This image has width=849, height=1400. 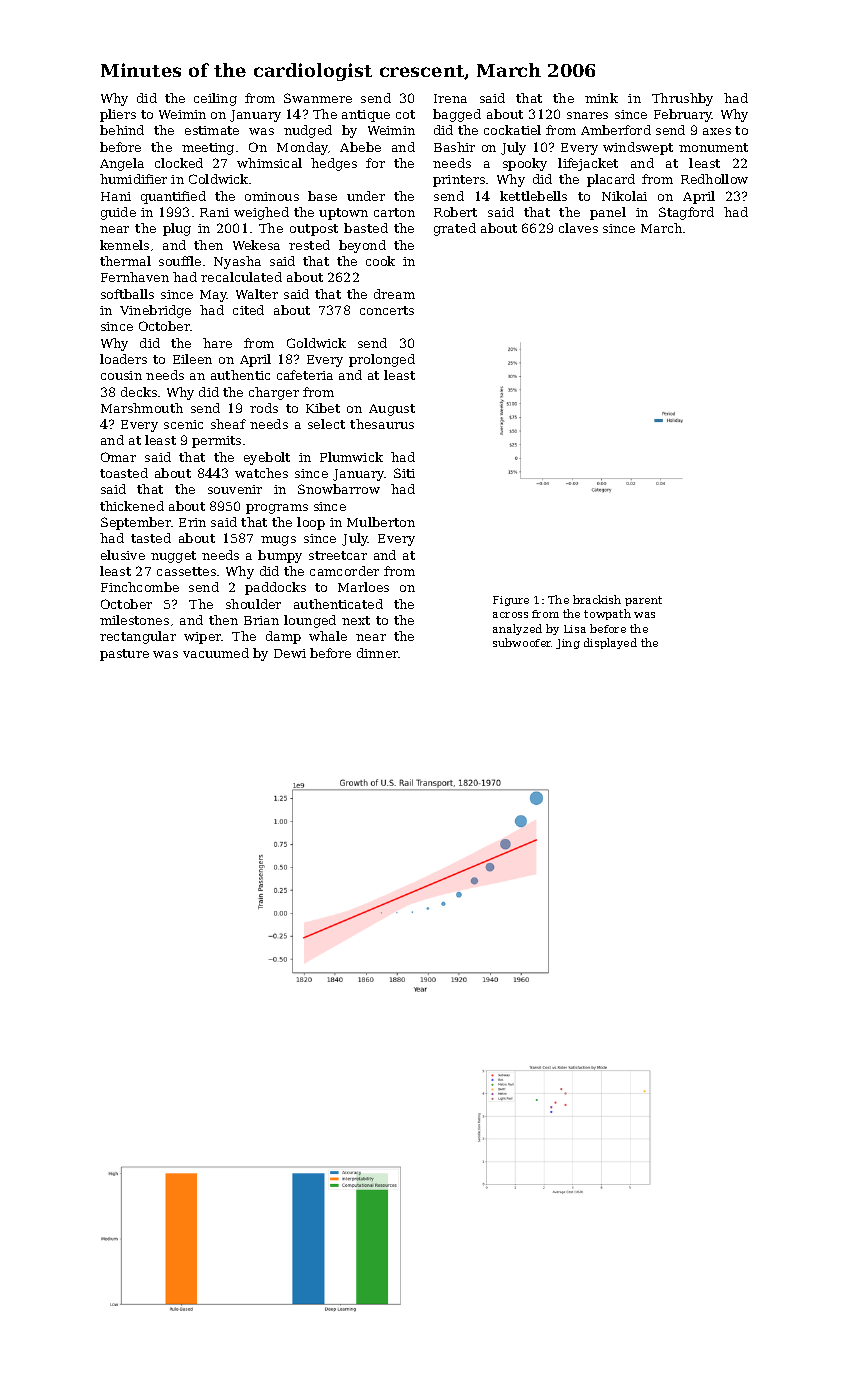 What do you see at coordinates (217, 343) in the image?
I see `hare` at bounding box center [217, 343].
